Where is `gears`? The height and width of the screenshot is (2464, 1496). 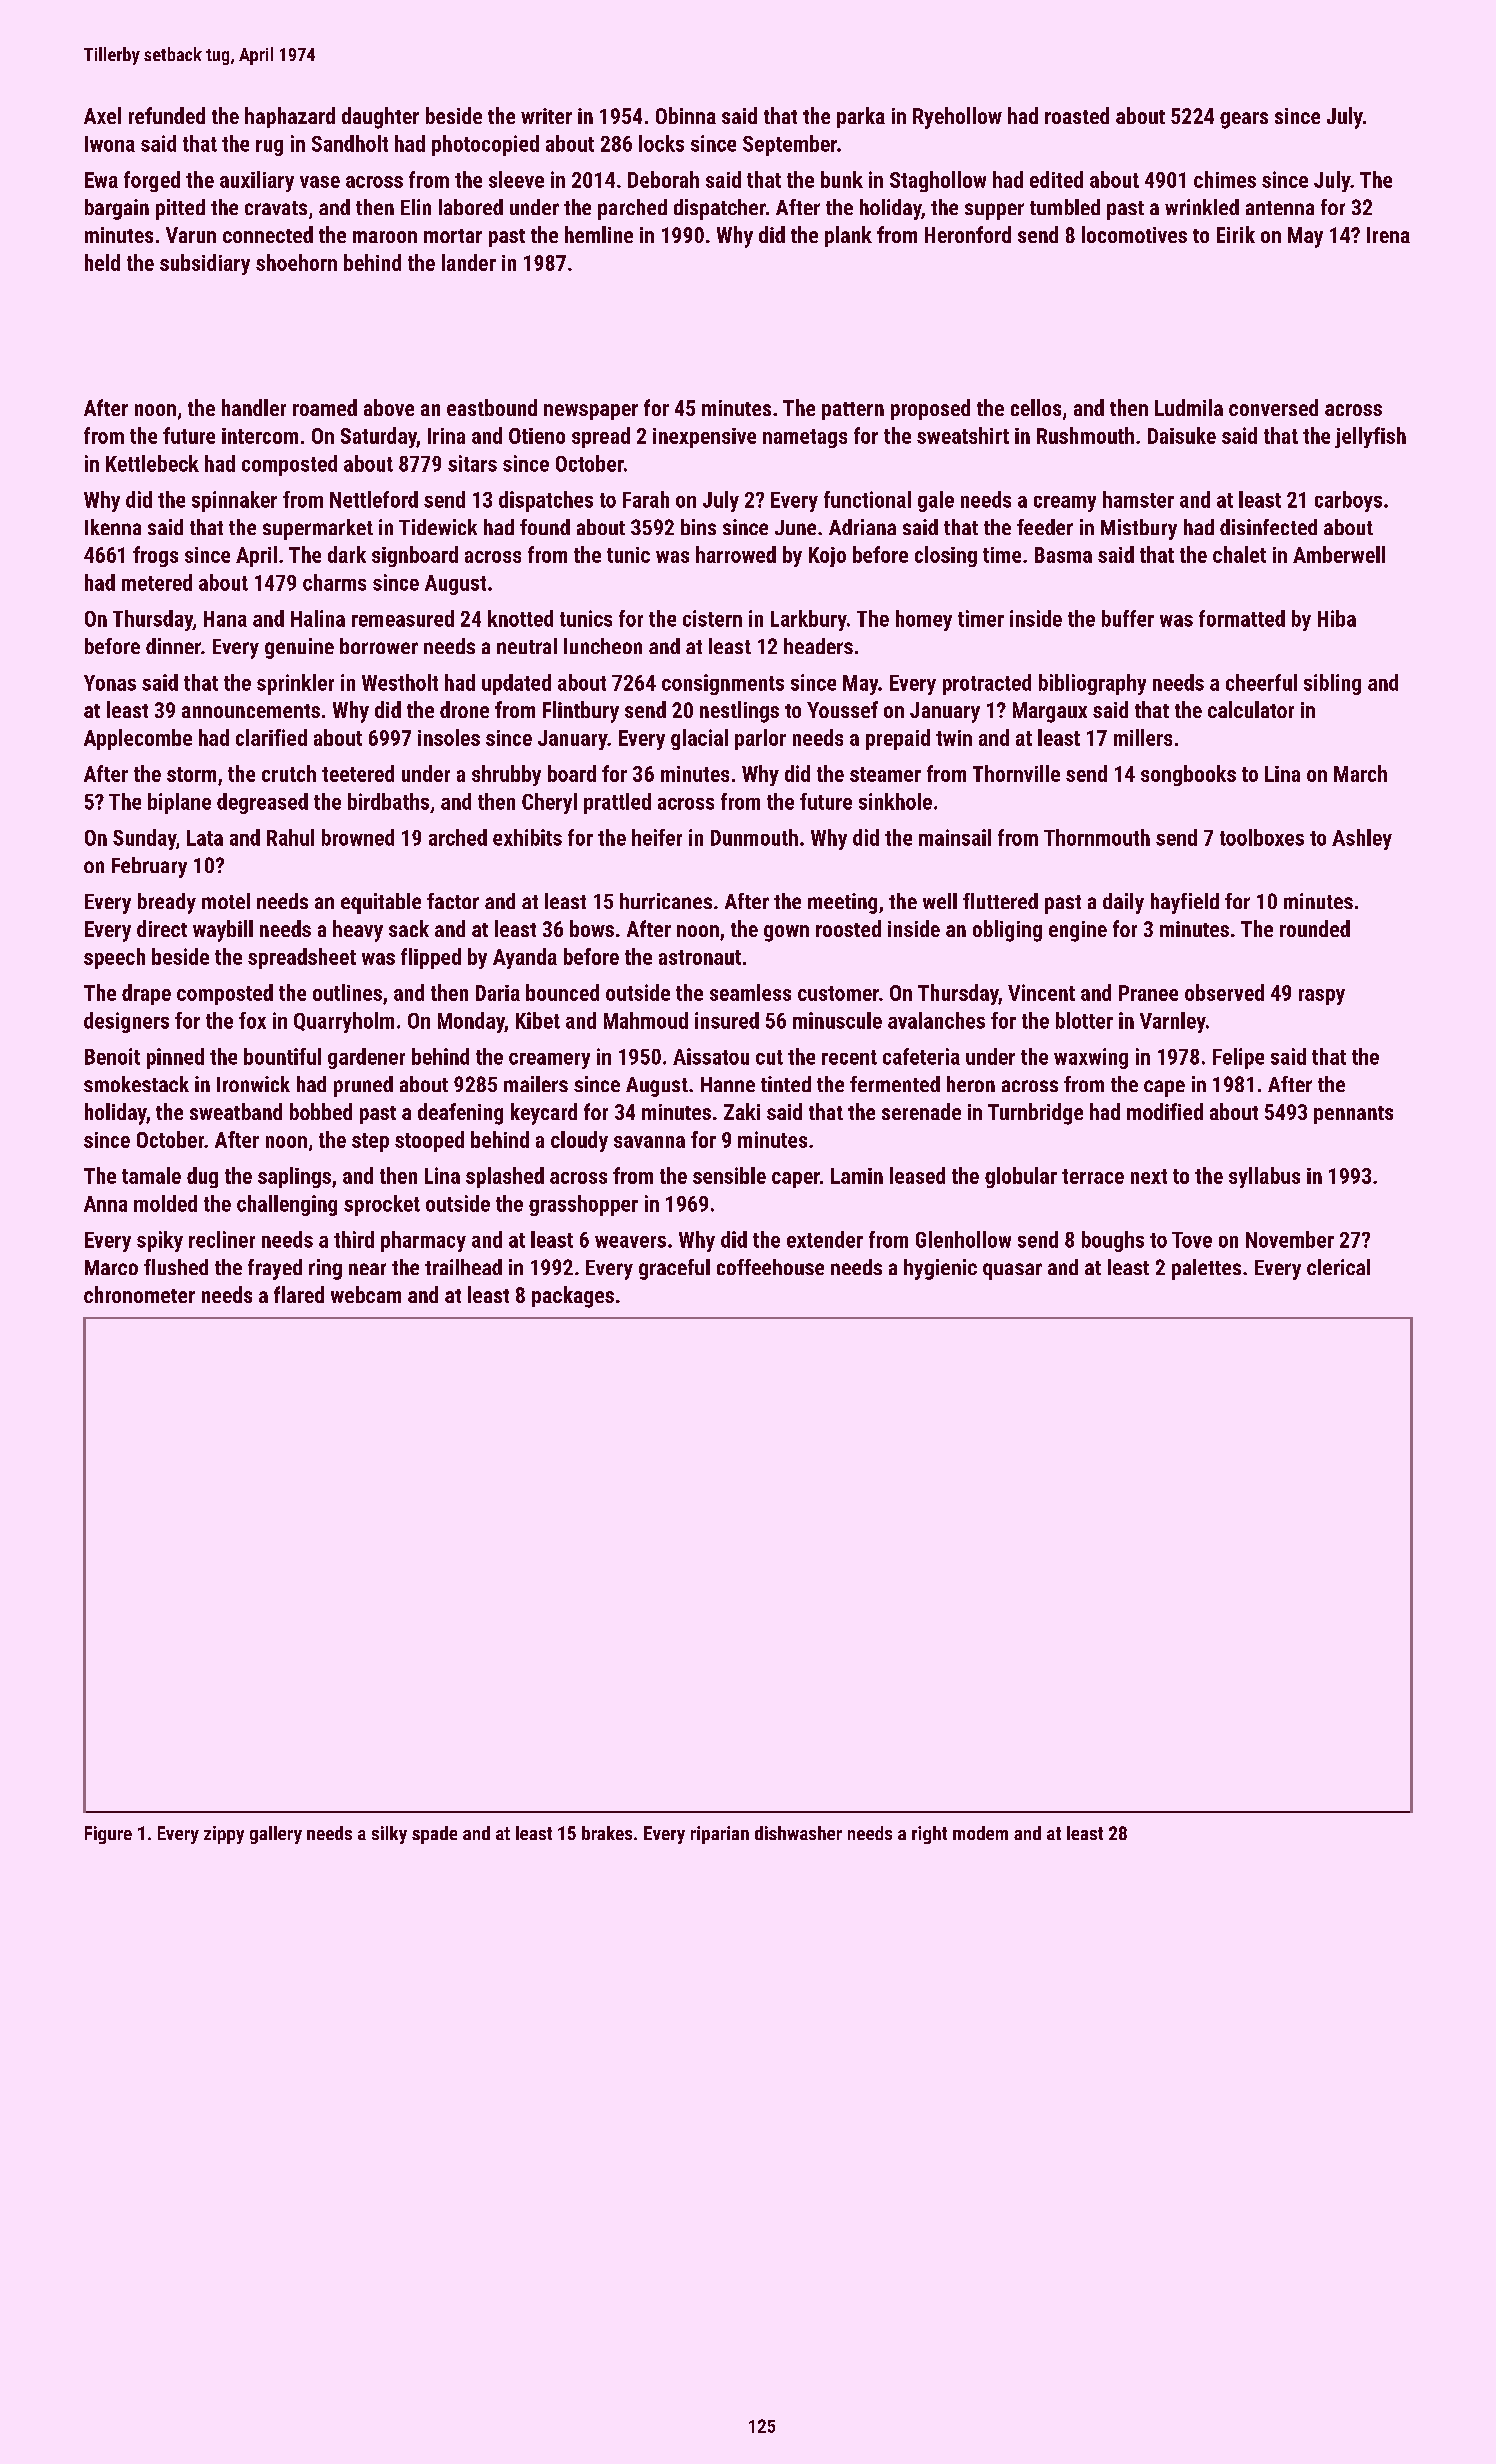
gears is located at coordinates (1244, 120).
